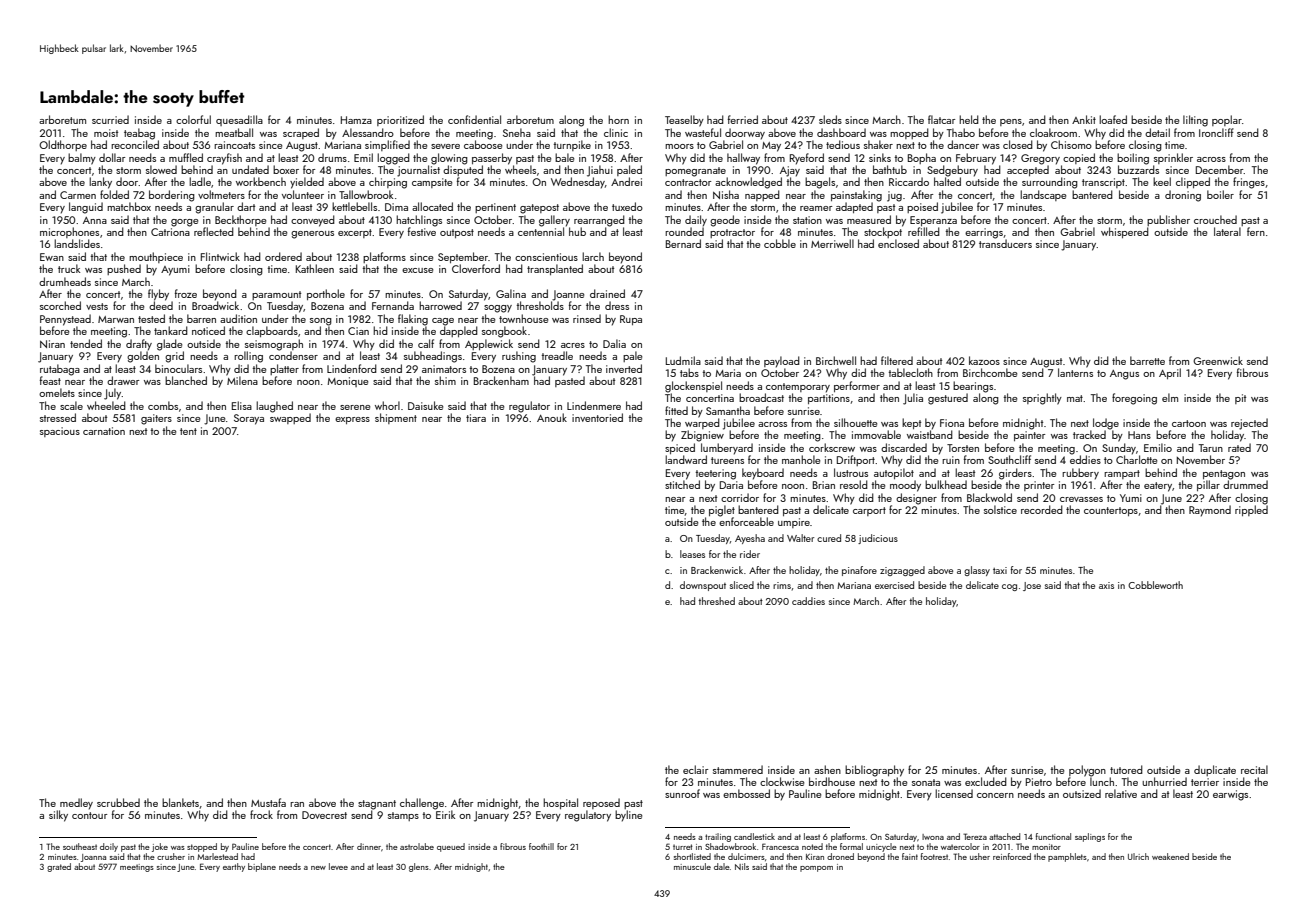  What do you see at coordinates (249, 419) in the image?
I see `Soraya` at bounding box center [249, 419].
